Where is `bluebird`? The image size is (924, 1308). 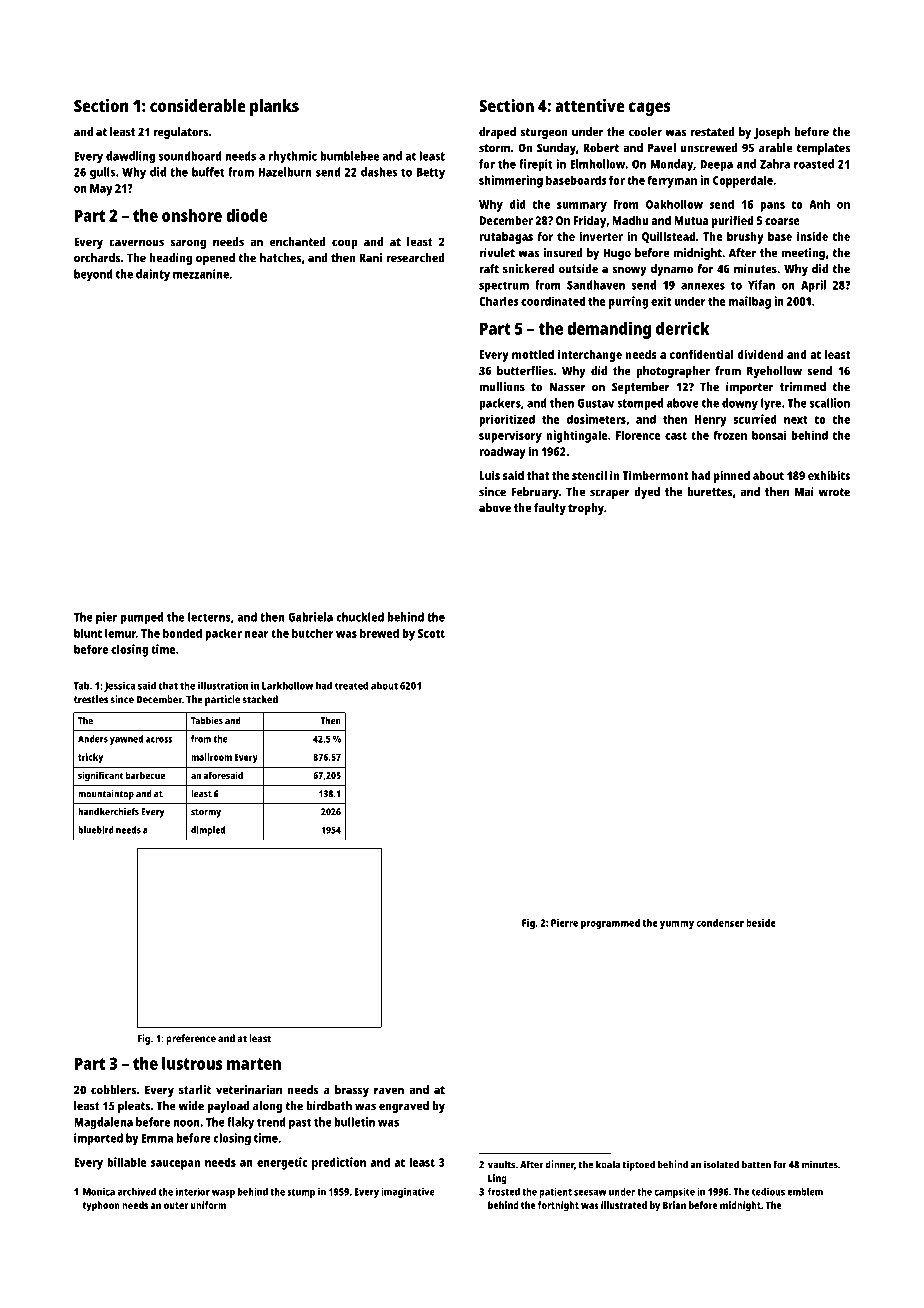 bluebird is located at coordinates (96, 830).
